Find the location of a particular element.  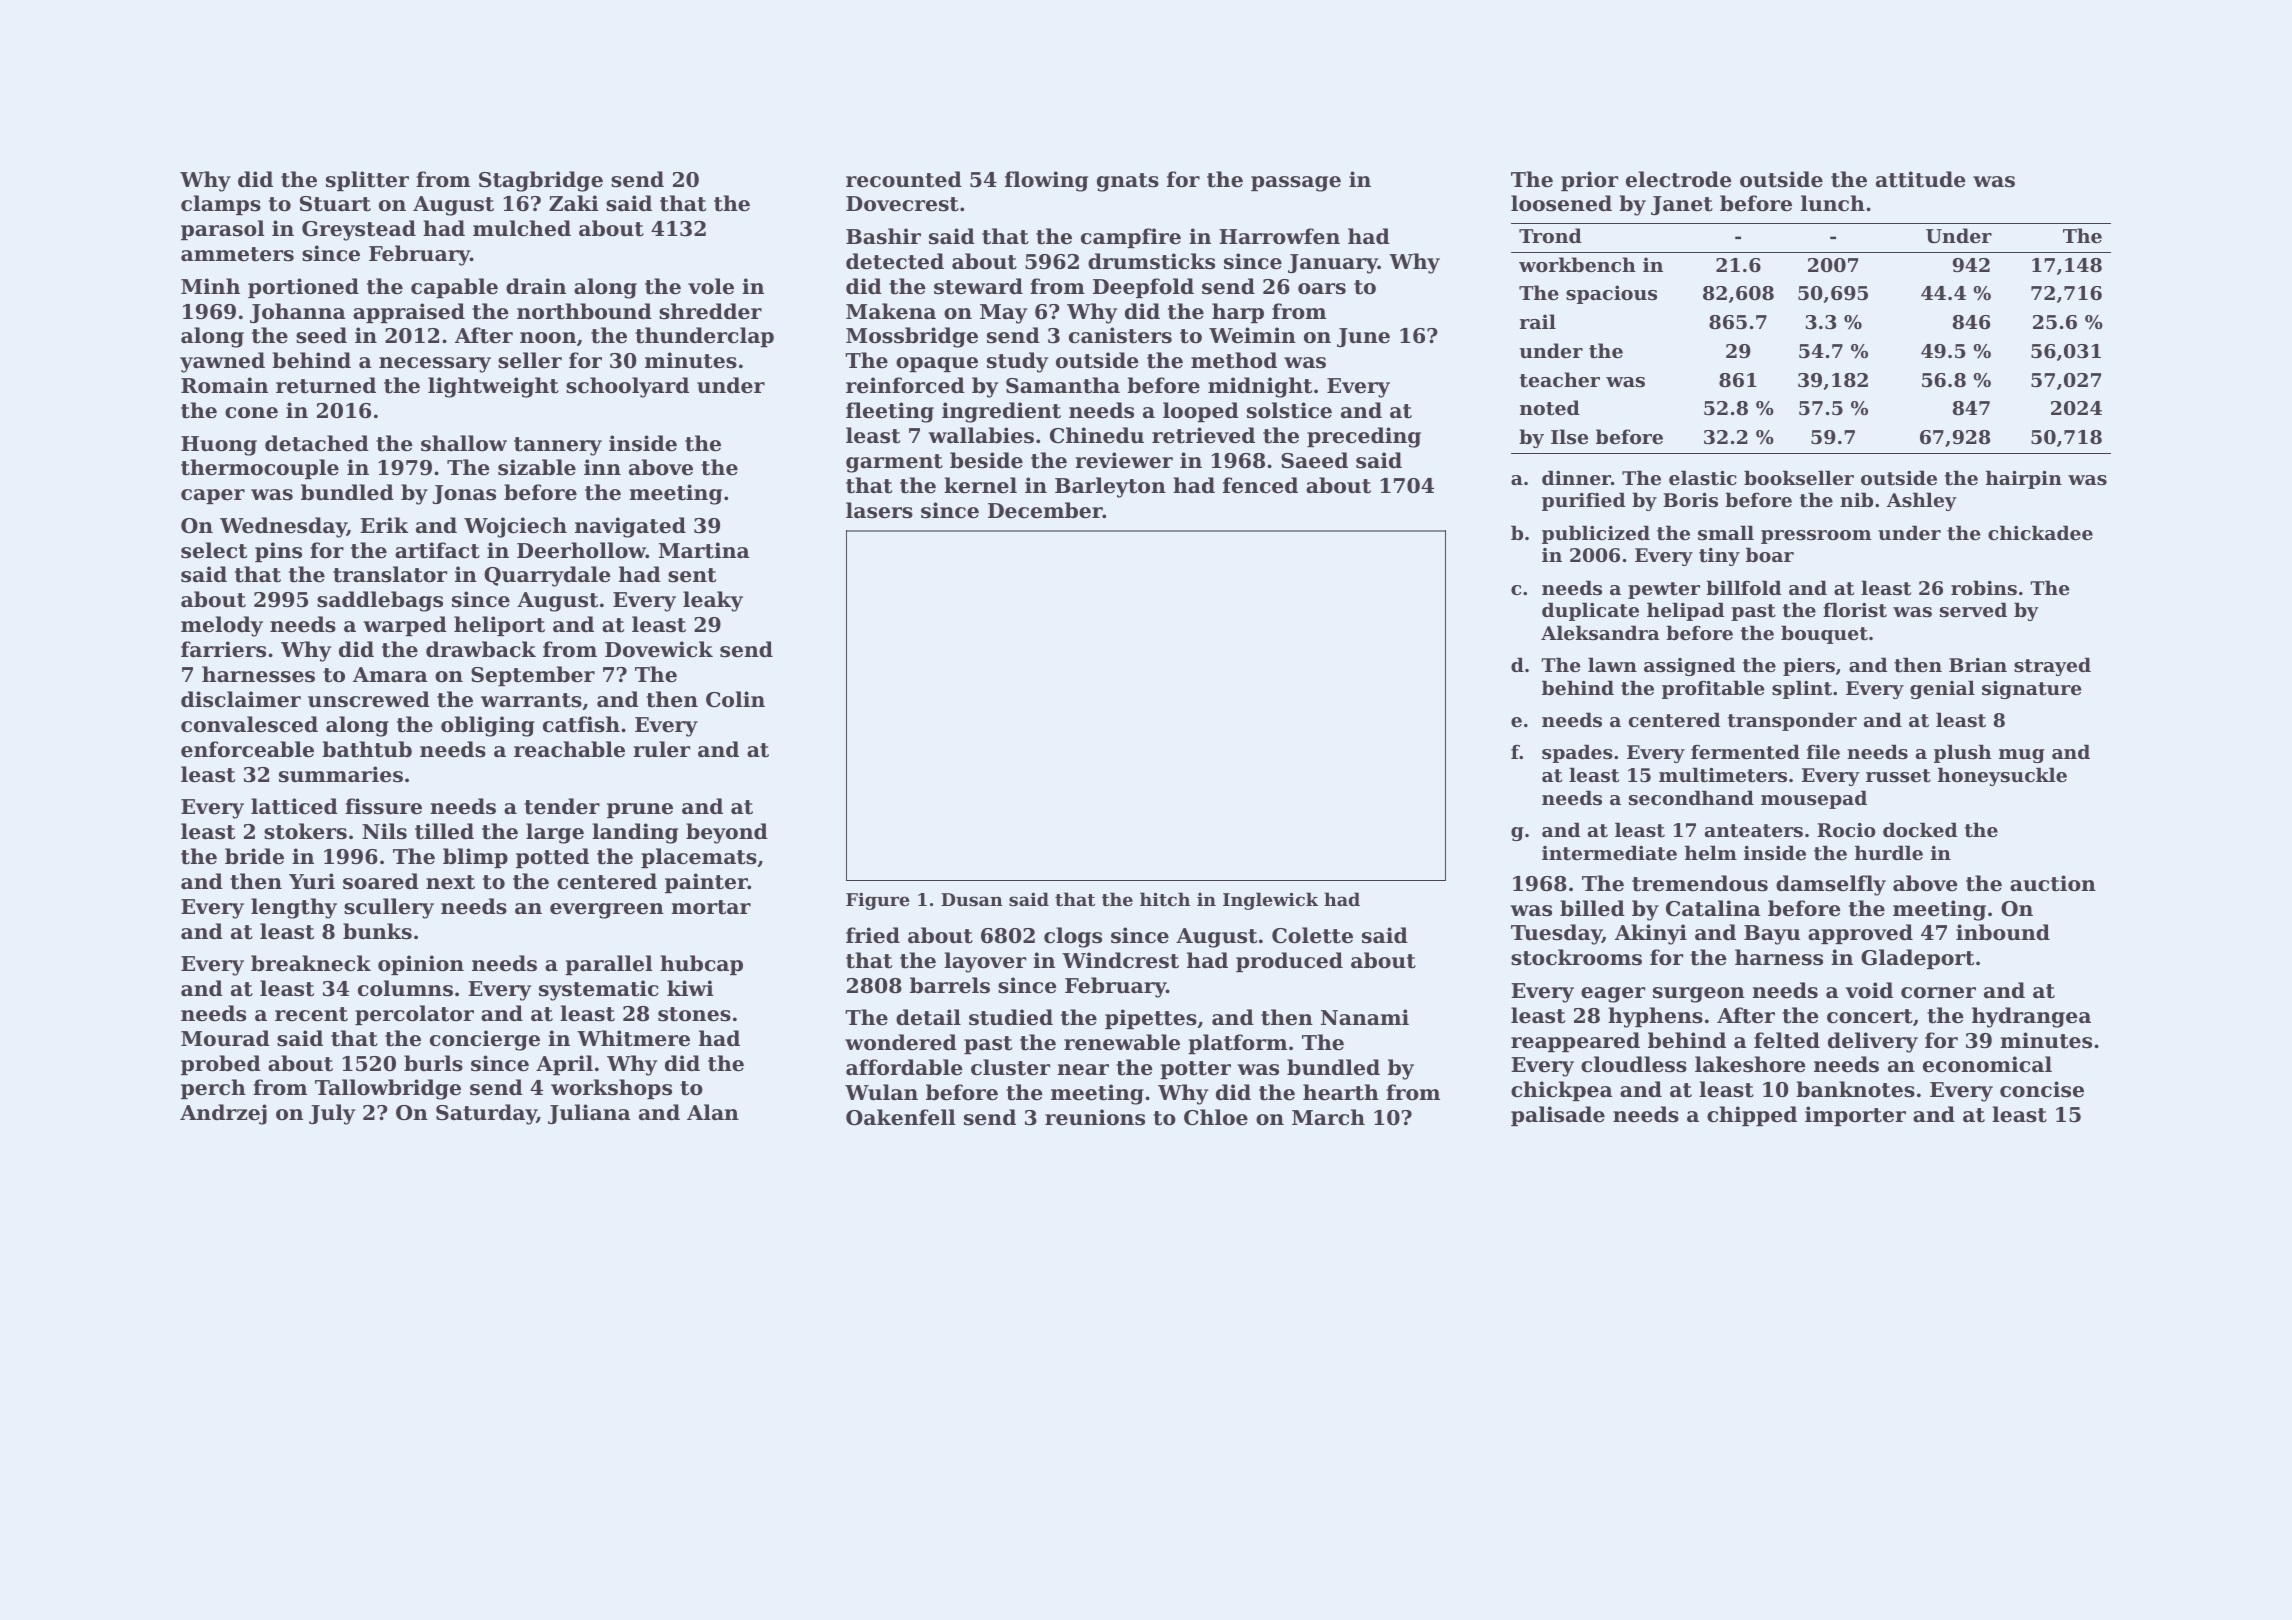

fenced is located at coordinates (1260, 485).
